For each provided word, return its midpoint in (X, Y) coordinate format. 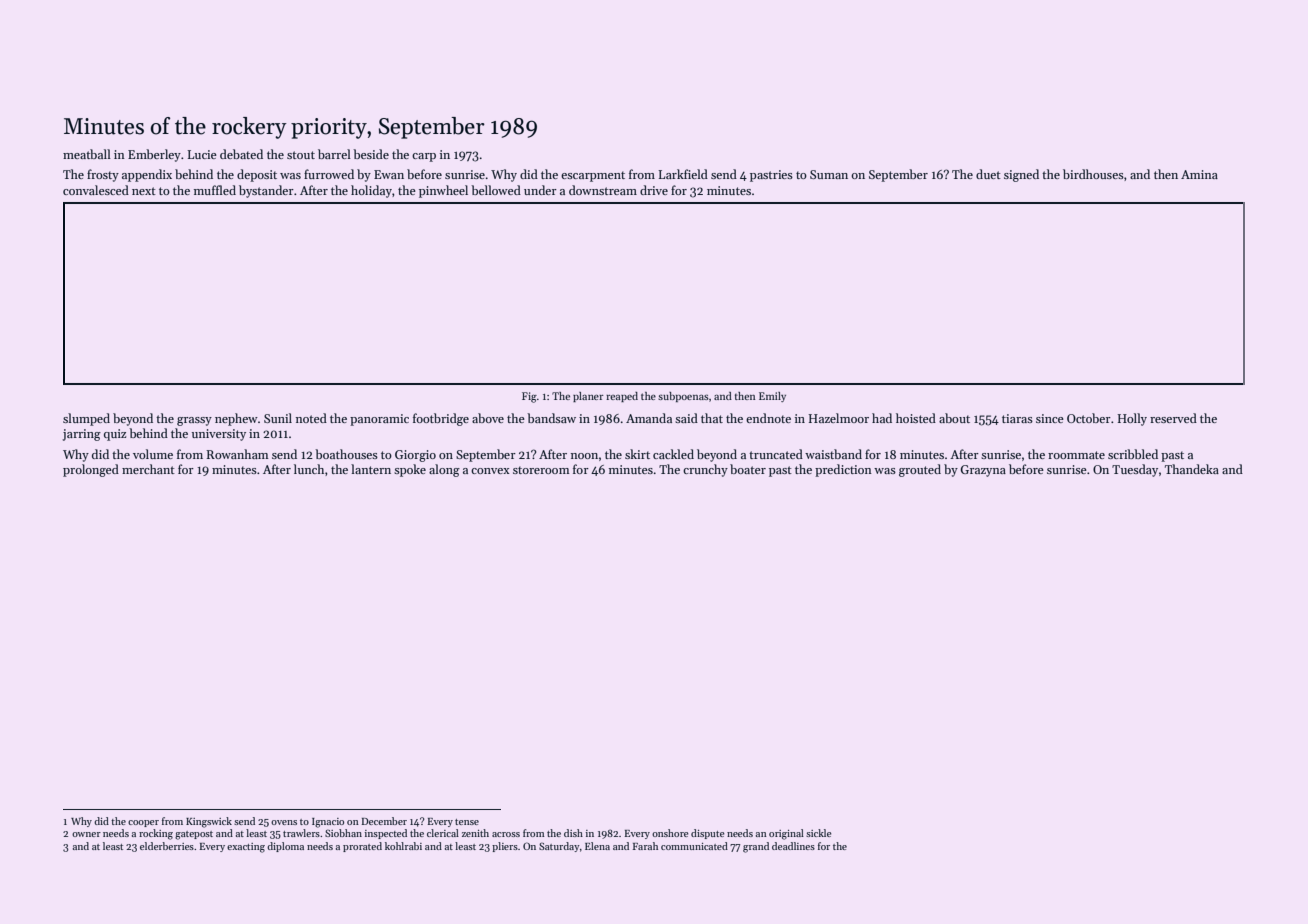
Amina (1199, 174)
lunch (309, 469)
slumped (86, 419)
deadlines (793, 846)
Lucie (202, 154)
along (444, 470)
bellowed (496, 190)
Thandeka (1192, 469)
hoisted (916, 418)
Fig (529, 397)
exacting (246, 848)
